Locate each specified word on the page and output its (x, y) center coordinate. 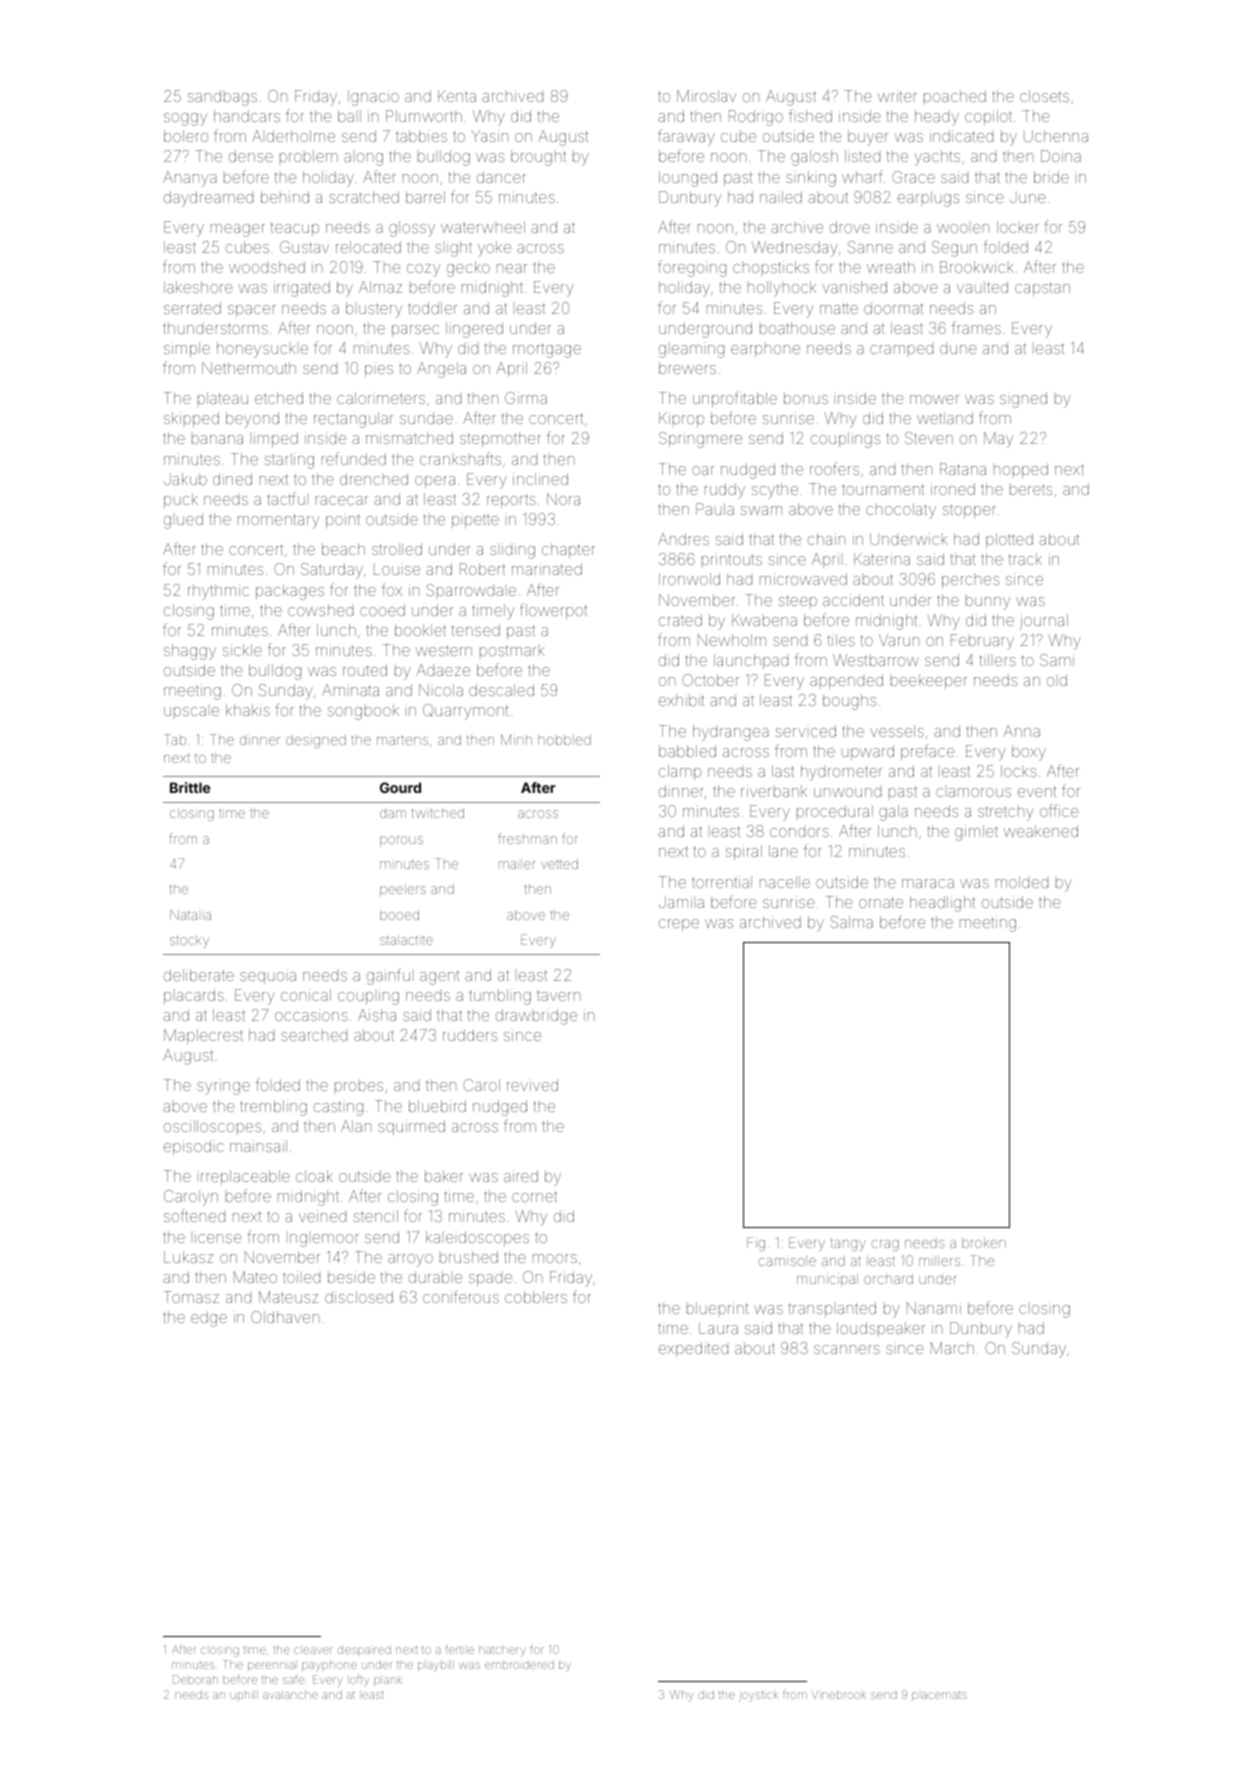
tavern (558, 995)
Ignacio (373, 98)
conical (306, 995)
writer (897, 96)
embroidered (519, 1664)
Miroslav (706, 96)
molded (1022, 882)
